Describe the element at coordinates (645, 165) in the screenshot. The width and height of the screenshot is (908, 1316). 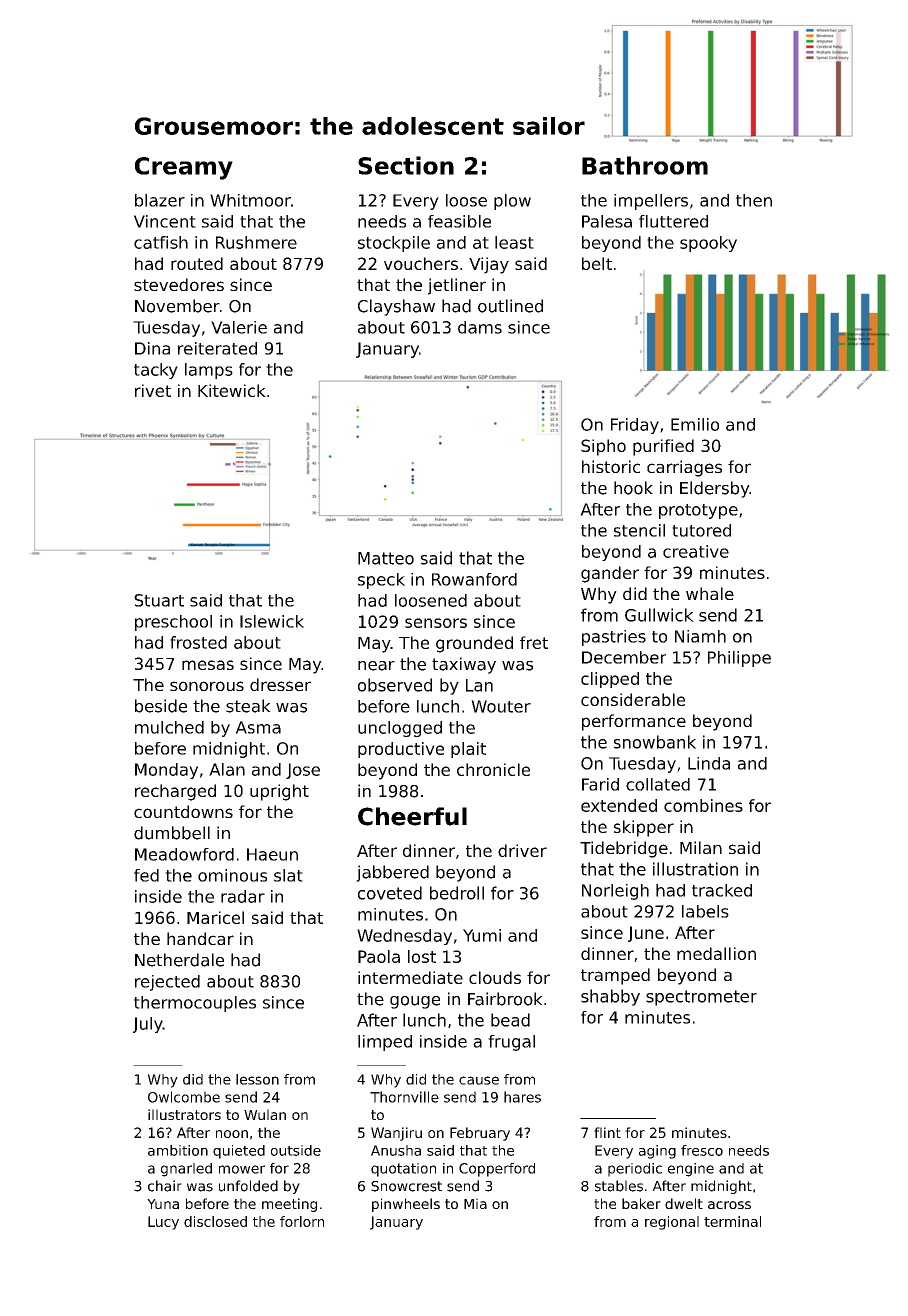
I see `Bathroom` at that location.
